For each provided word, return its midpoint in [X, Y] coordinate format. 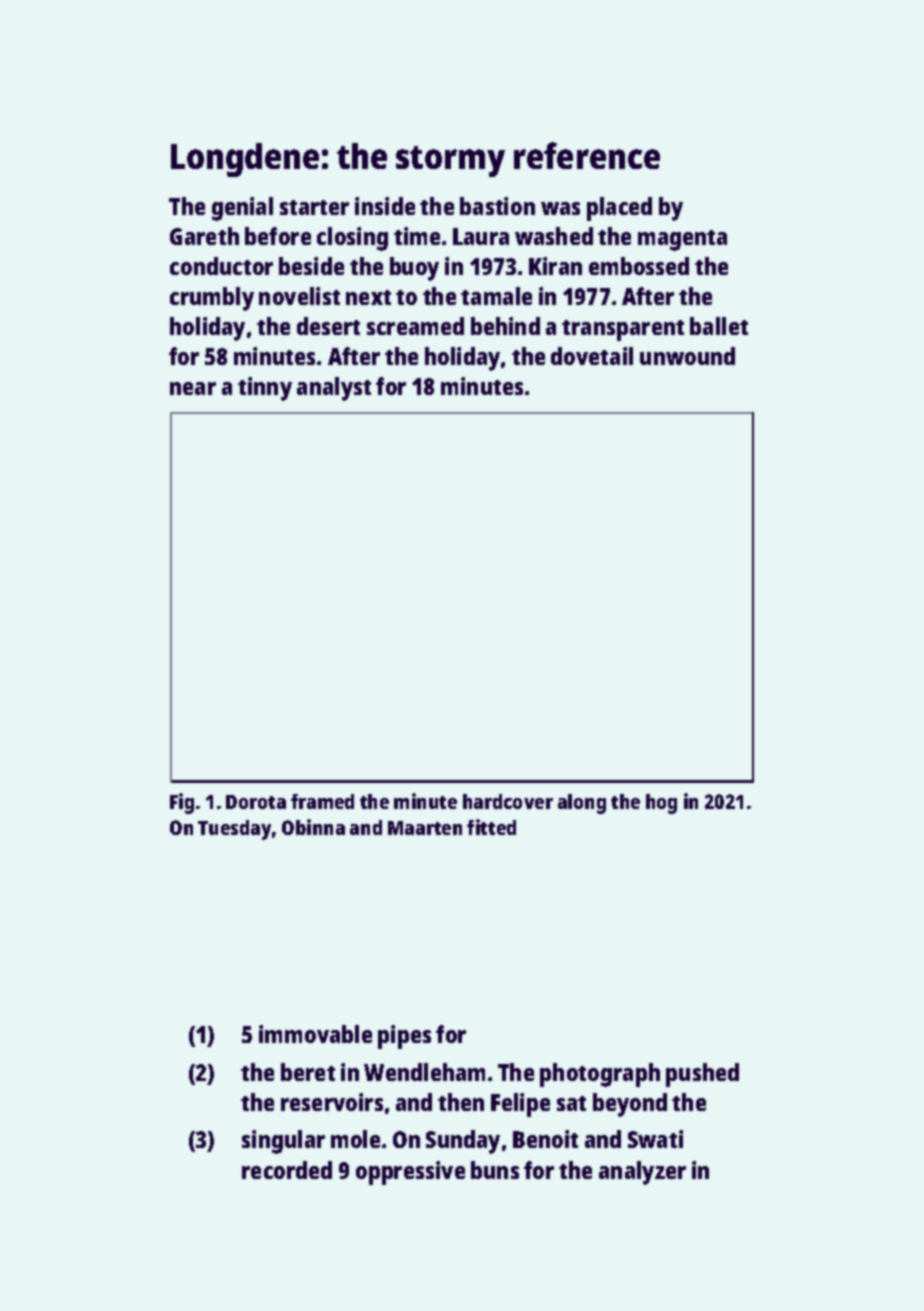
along [582, 804]
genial [242, 209]
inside [385, 206]
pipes [404, 1037]
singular [283, 1142]
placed [619, 209]
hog [661, 804]
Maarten [425, 828]
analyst [334, 389]
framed [322, 801]
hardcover [508, 801]
